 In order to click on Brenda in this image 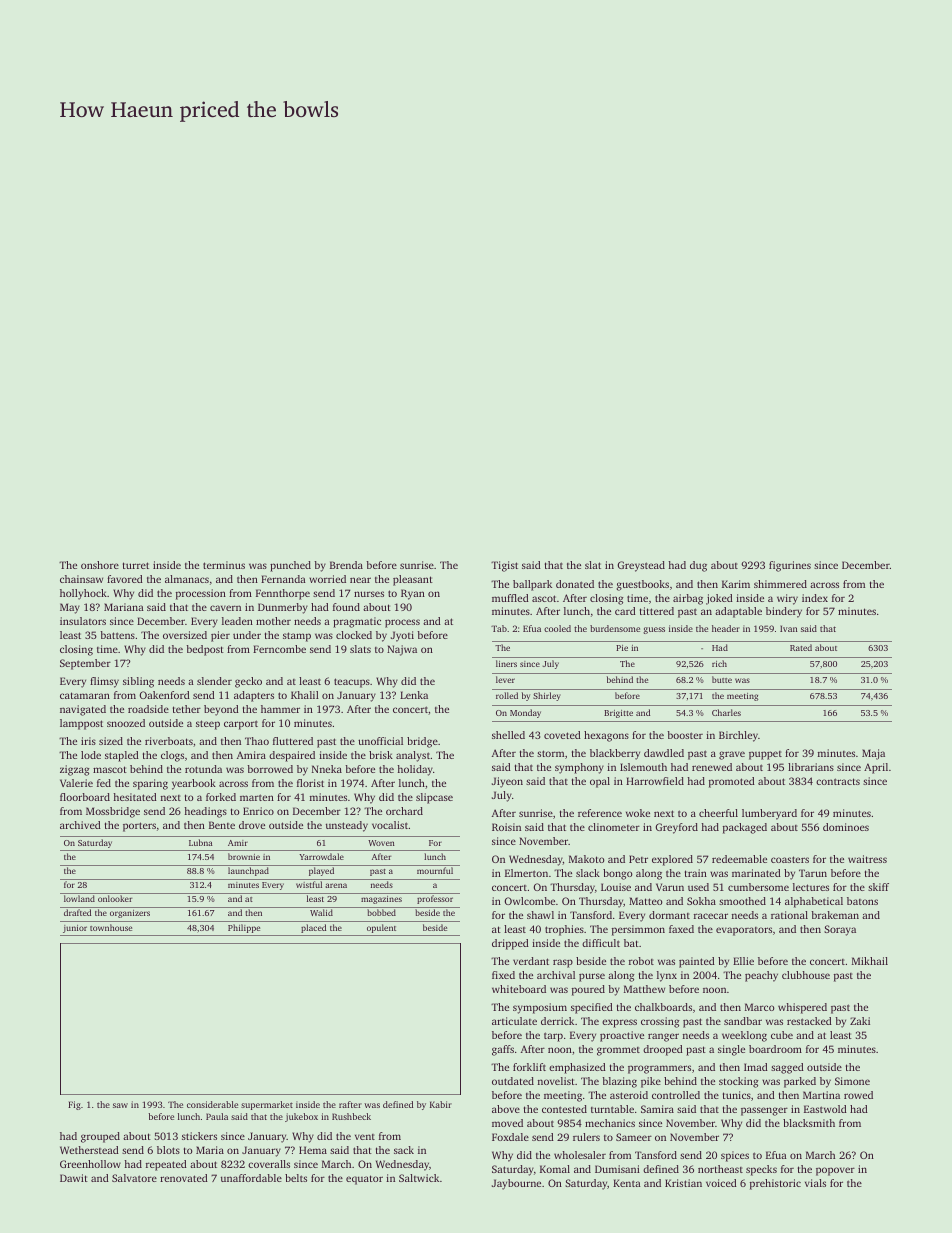, I will do `click(346, 565)`.
